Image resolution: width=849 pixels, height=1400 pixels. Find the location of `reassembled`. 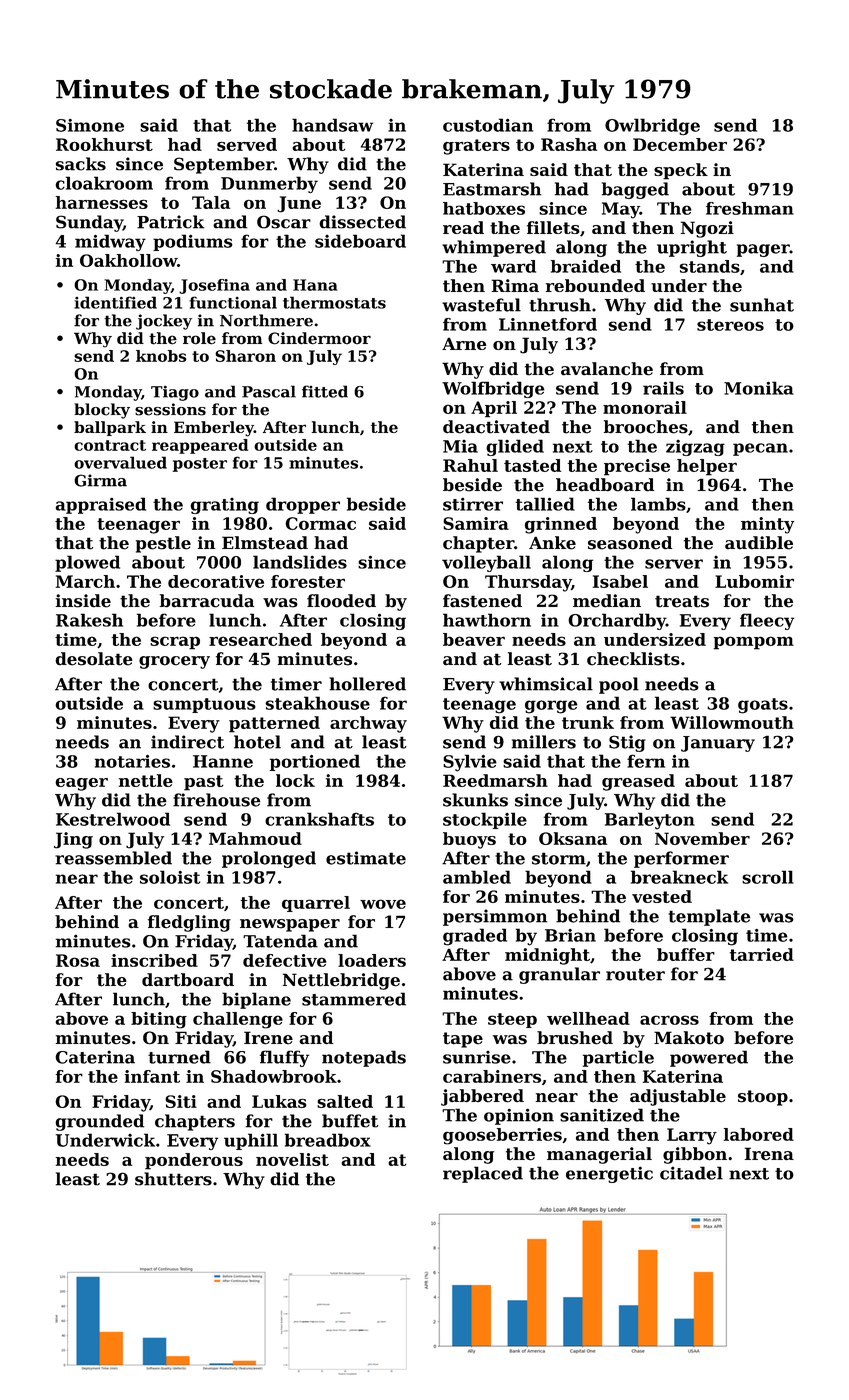

reassembled is located at coordinates (113, 858).
